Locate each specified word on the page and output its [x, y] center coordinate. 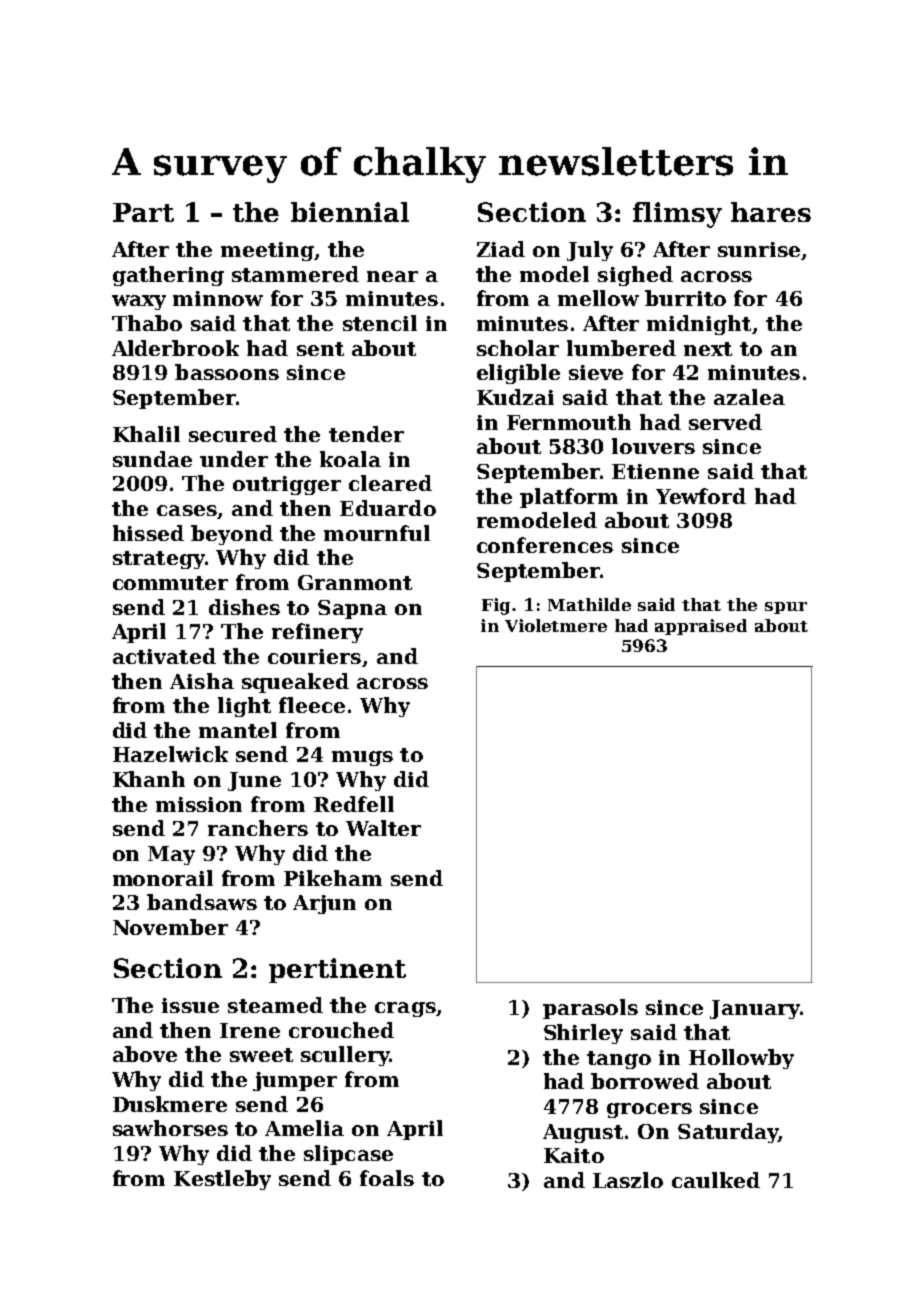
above [145, 1054]
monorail [163, 878]
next [708, 349]
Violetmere [556, 625]
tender [366, 434]
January [755, 1009]
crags [405, 1009]
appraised [701, 627]
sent [320, 349]
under [234, 459]
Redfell [354, 804]
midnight [699, 325]
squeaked [295, 683]
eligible [518, 374]
